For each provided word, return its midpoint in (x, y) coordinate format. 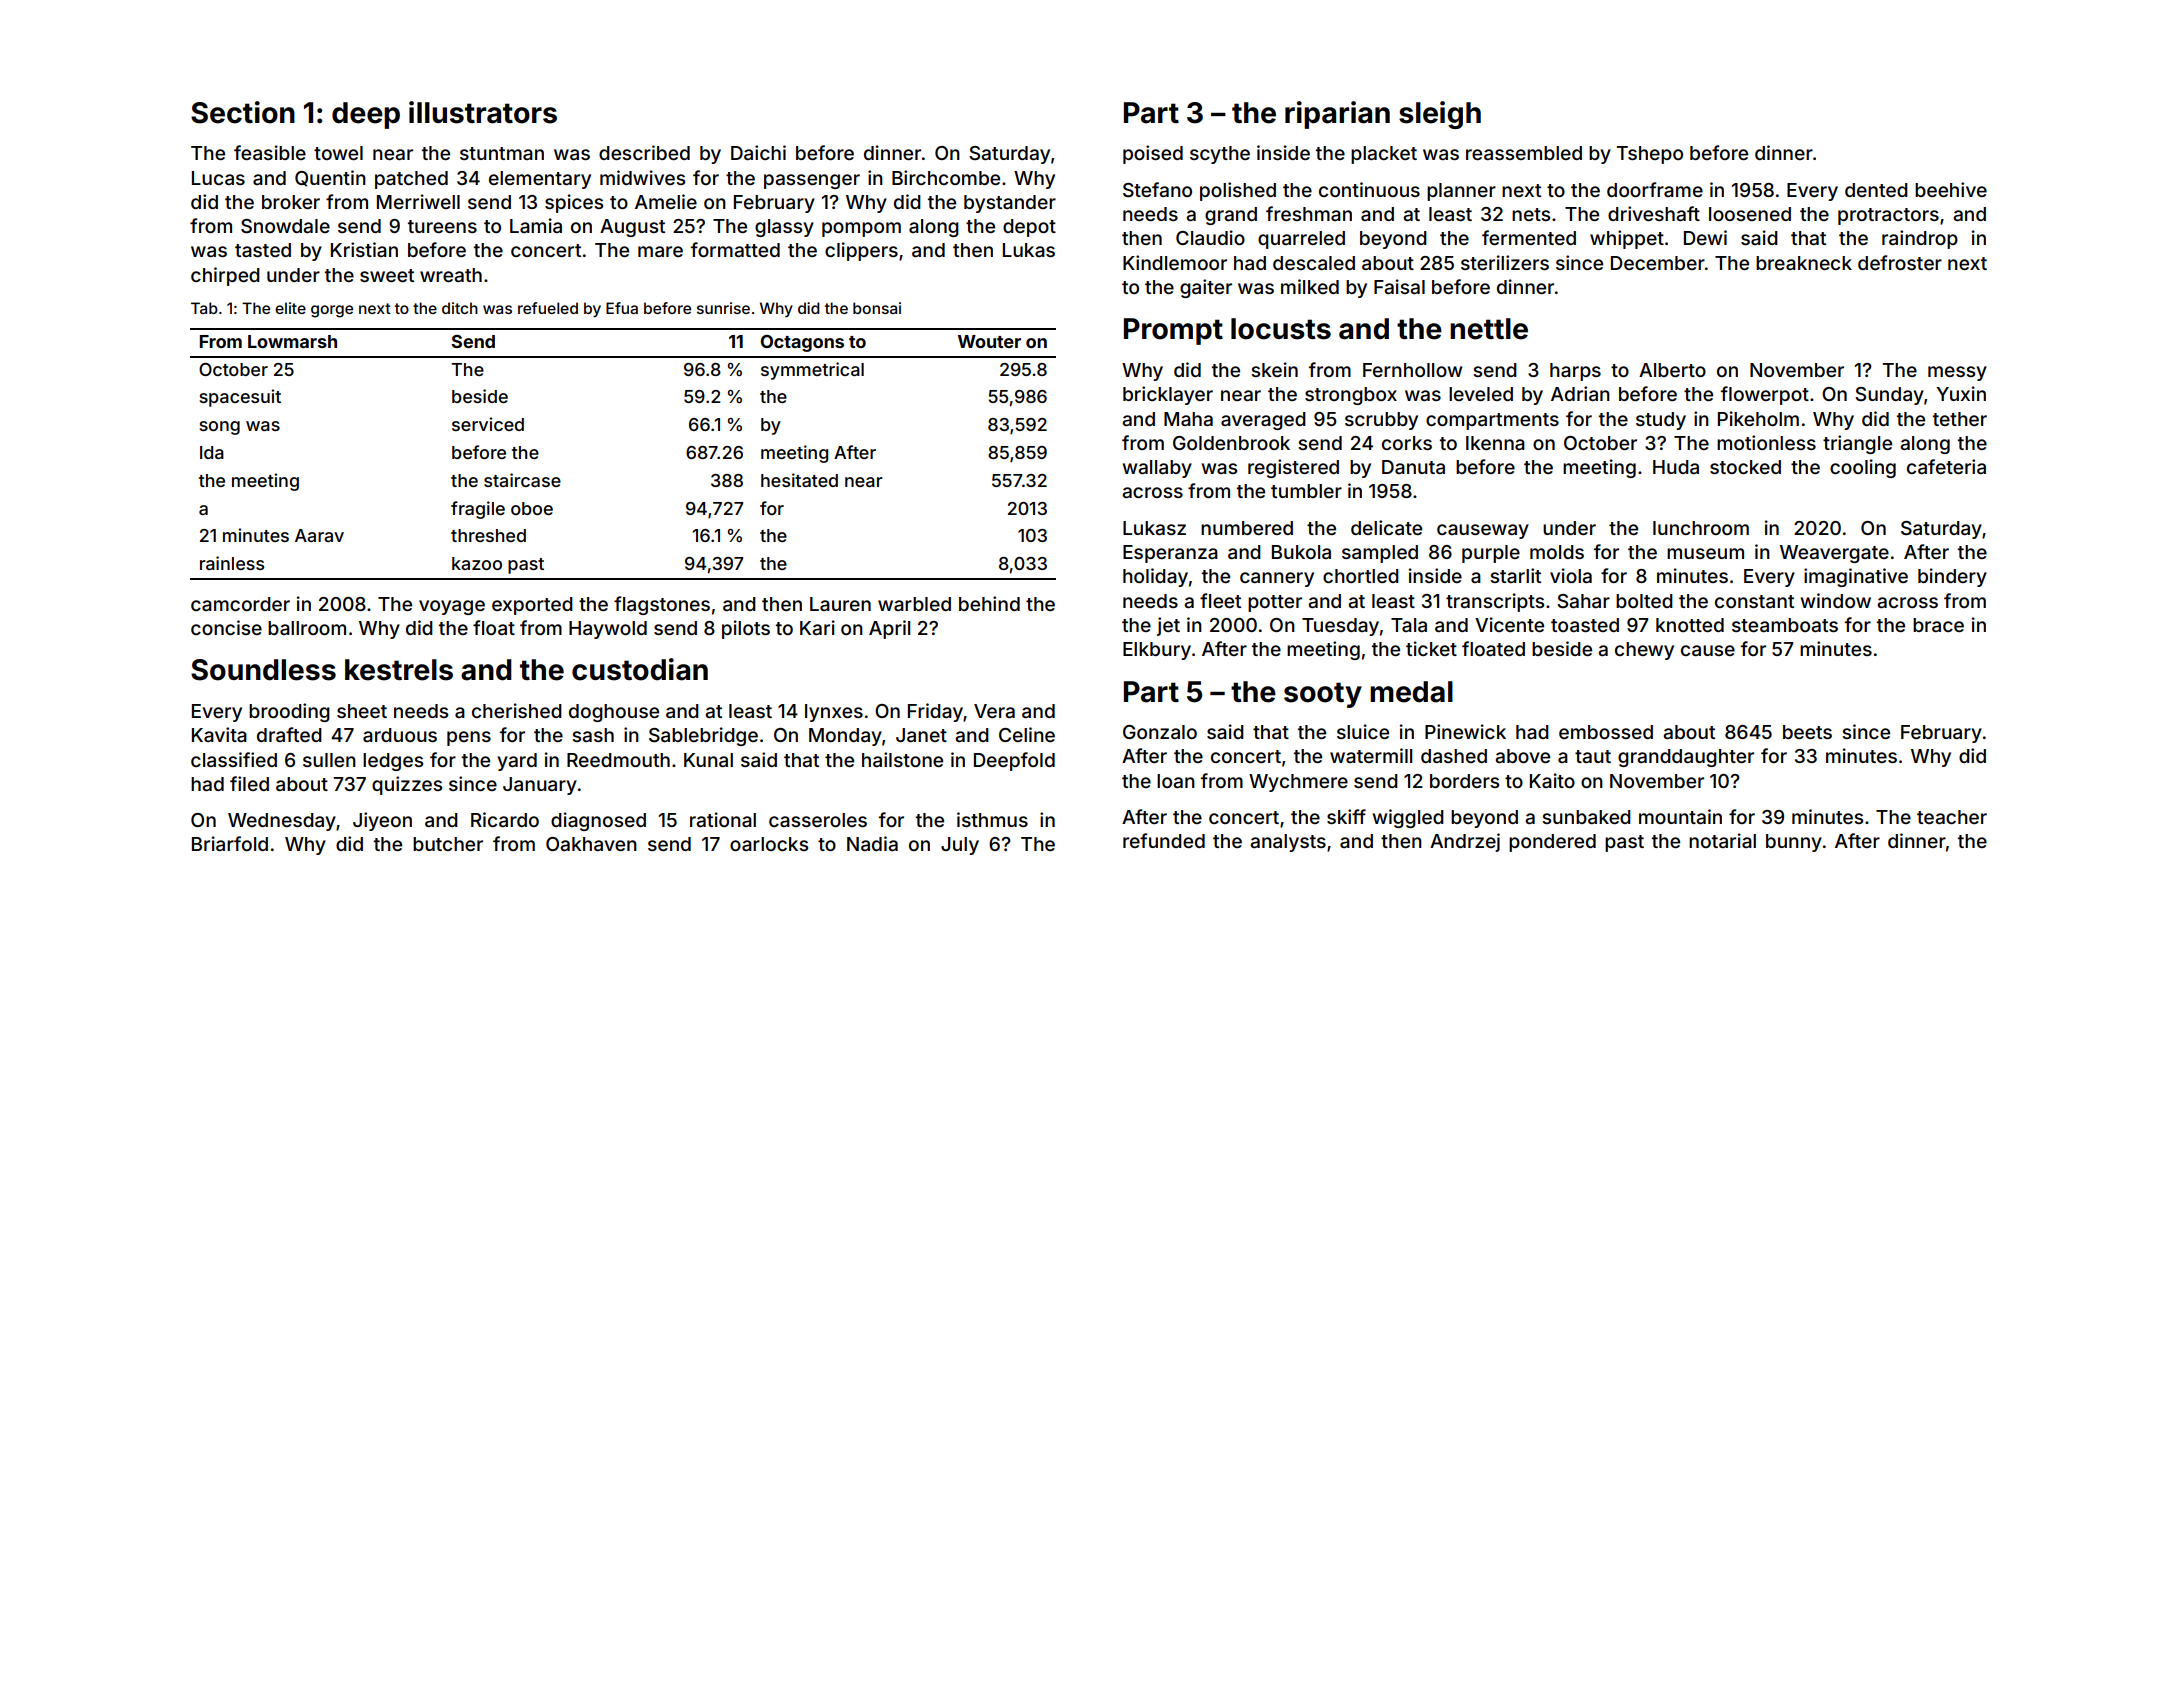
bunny (1794, 843)
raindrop (1920, 239)
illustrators (483, 112)
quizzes (407, 785)
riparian (1337, 115)
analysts (1288, 843)
